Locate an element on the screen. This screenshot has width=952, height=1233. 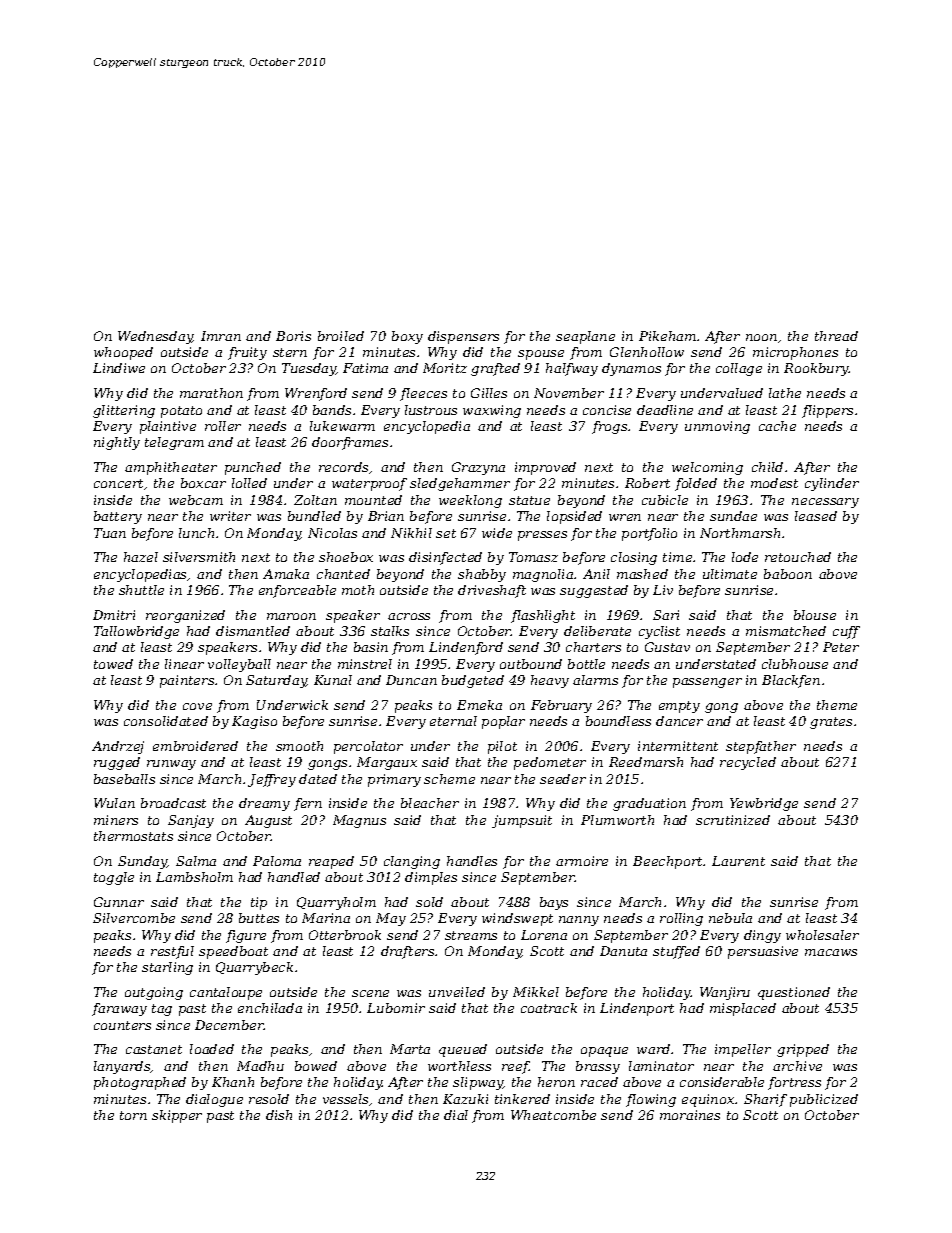
fruity is located at coordinates (247, 353).
